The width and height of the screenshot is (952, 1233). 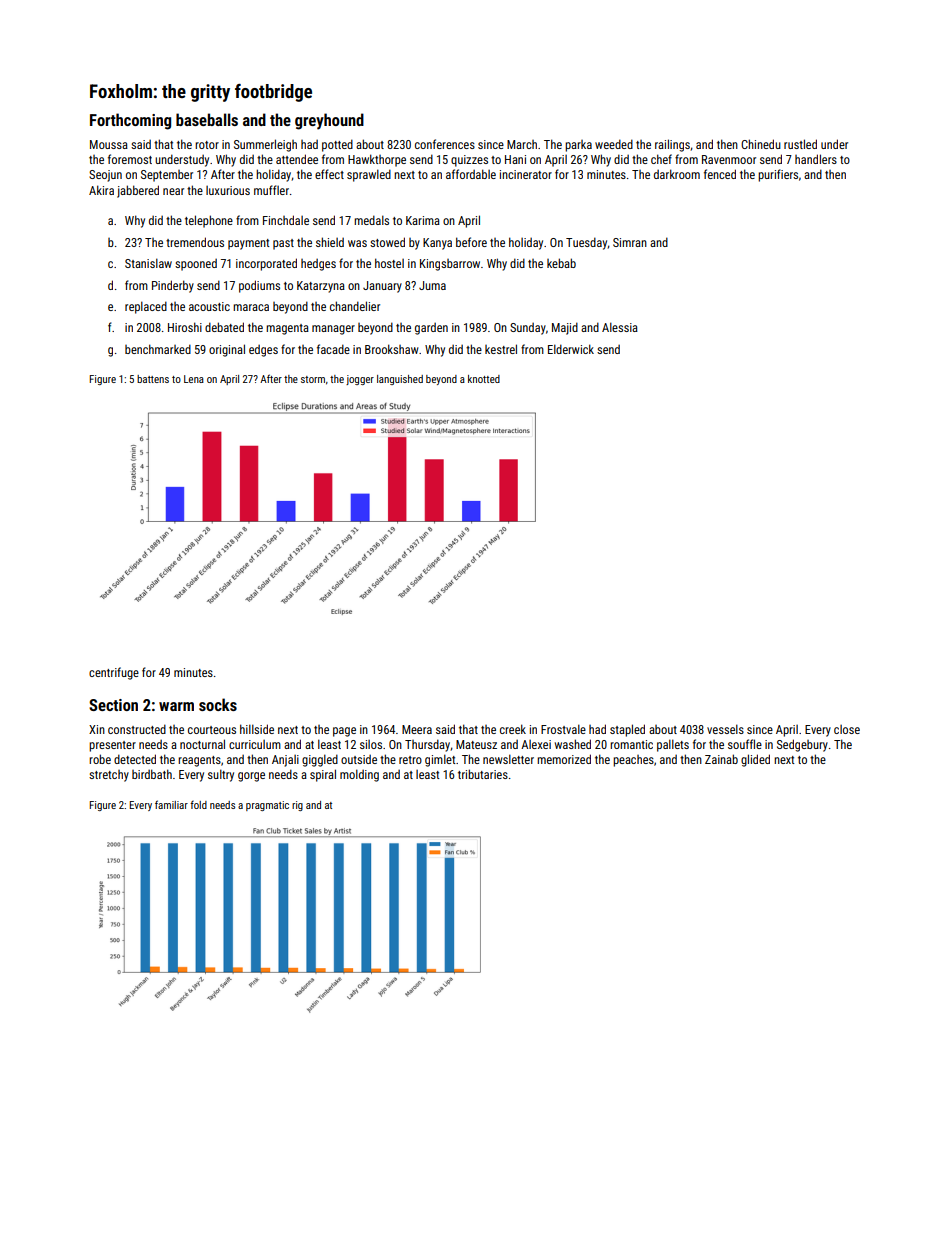 What do you see at coordinates (513, 729) in the screenshot?
I see `creek` at bounding box center [513, 729].
